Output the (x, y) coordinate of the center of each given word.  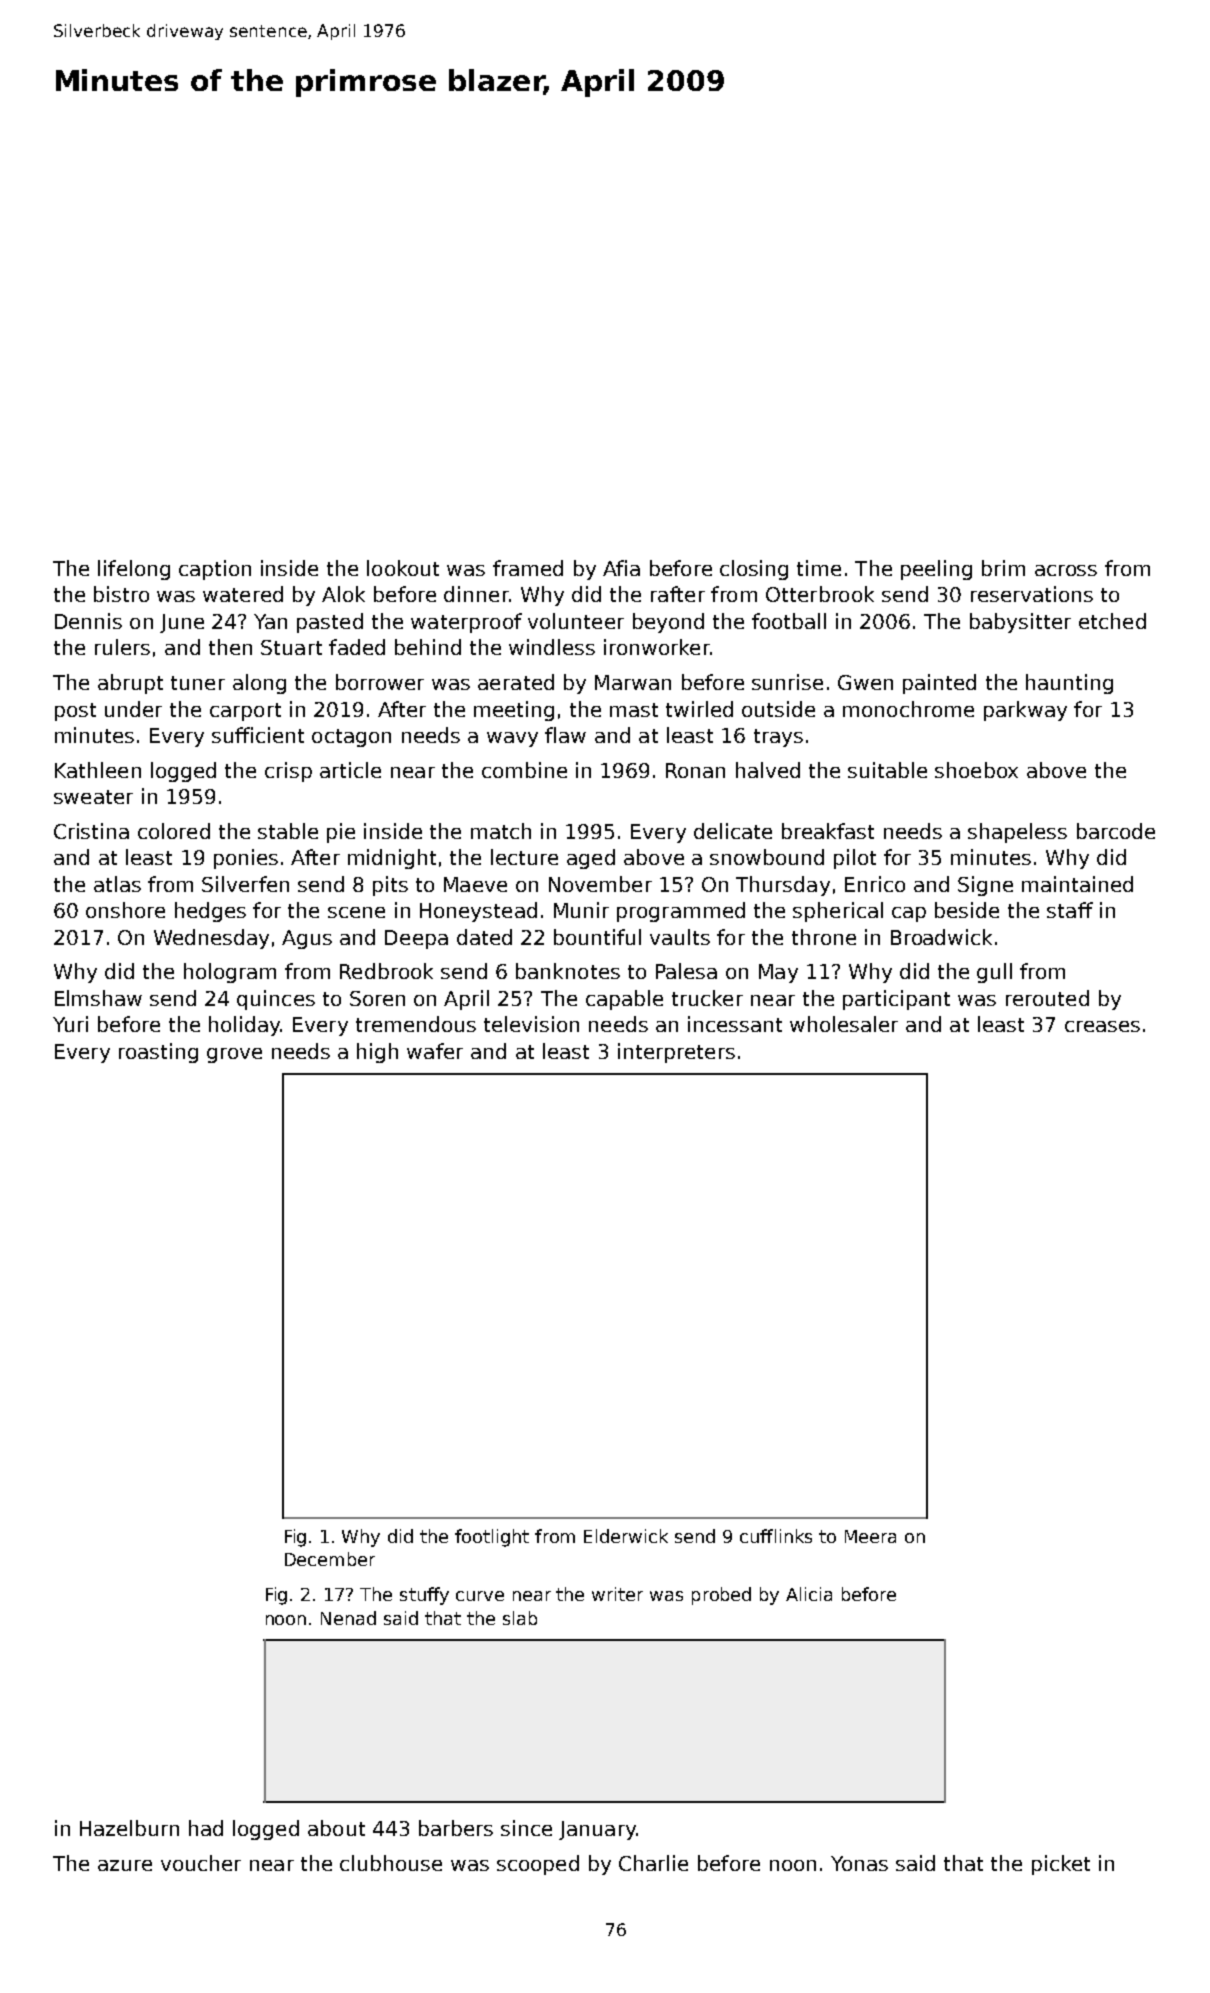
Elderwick (626, 1536)
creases (1102, 1026)
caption (215, 570)
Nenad (348, 1618)
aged (591, 859)
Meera (870, 1536)
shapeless (1017, 833)
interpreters (676, 1053)
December (330, 1559)
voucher (201, 1863)
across (1066, 570)
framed (528, 568)
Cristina (91, 831)
